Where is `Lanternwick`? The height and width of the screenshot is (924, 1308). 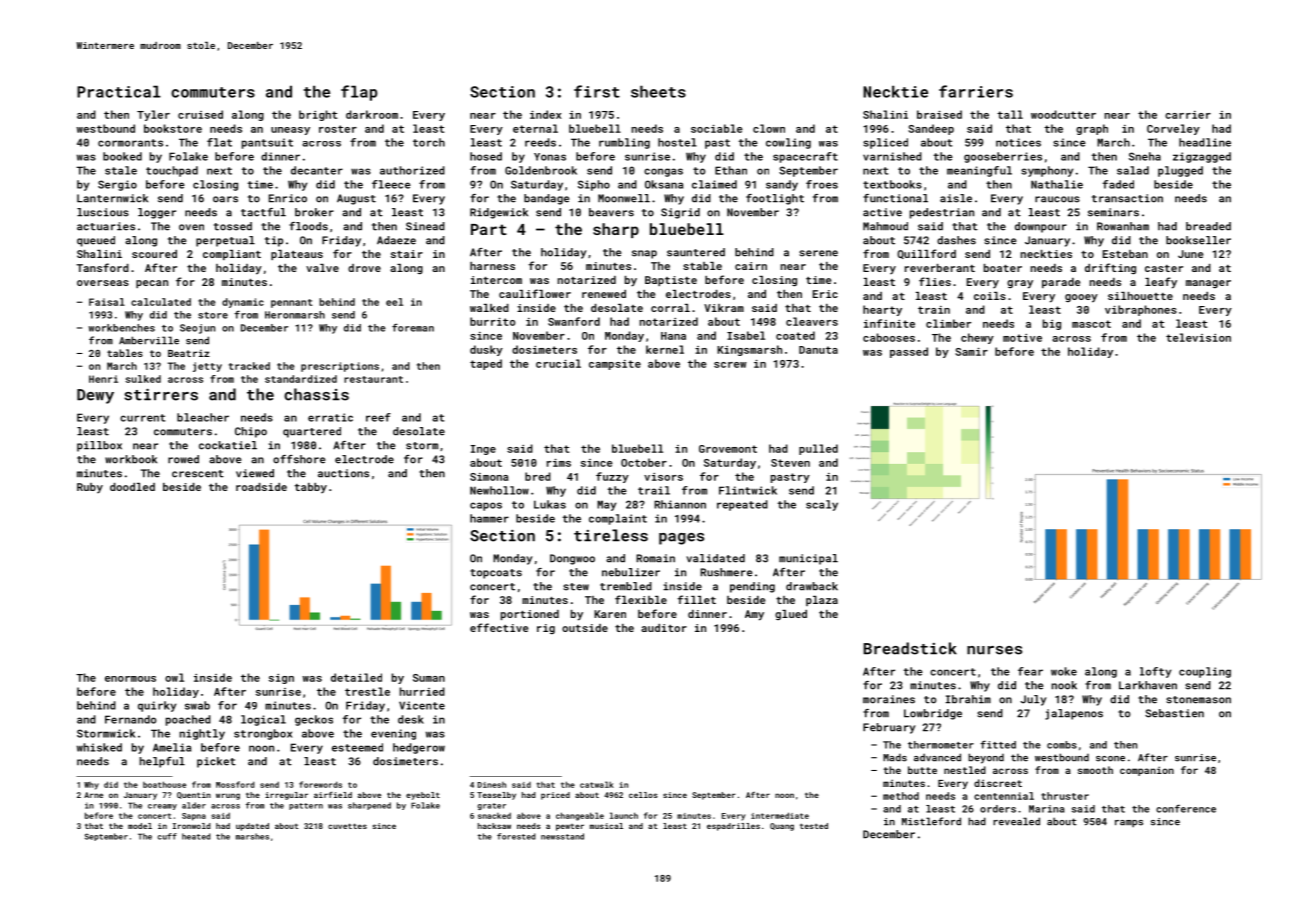
Lanternwick is located at coordinates (112, 198).
